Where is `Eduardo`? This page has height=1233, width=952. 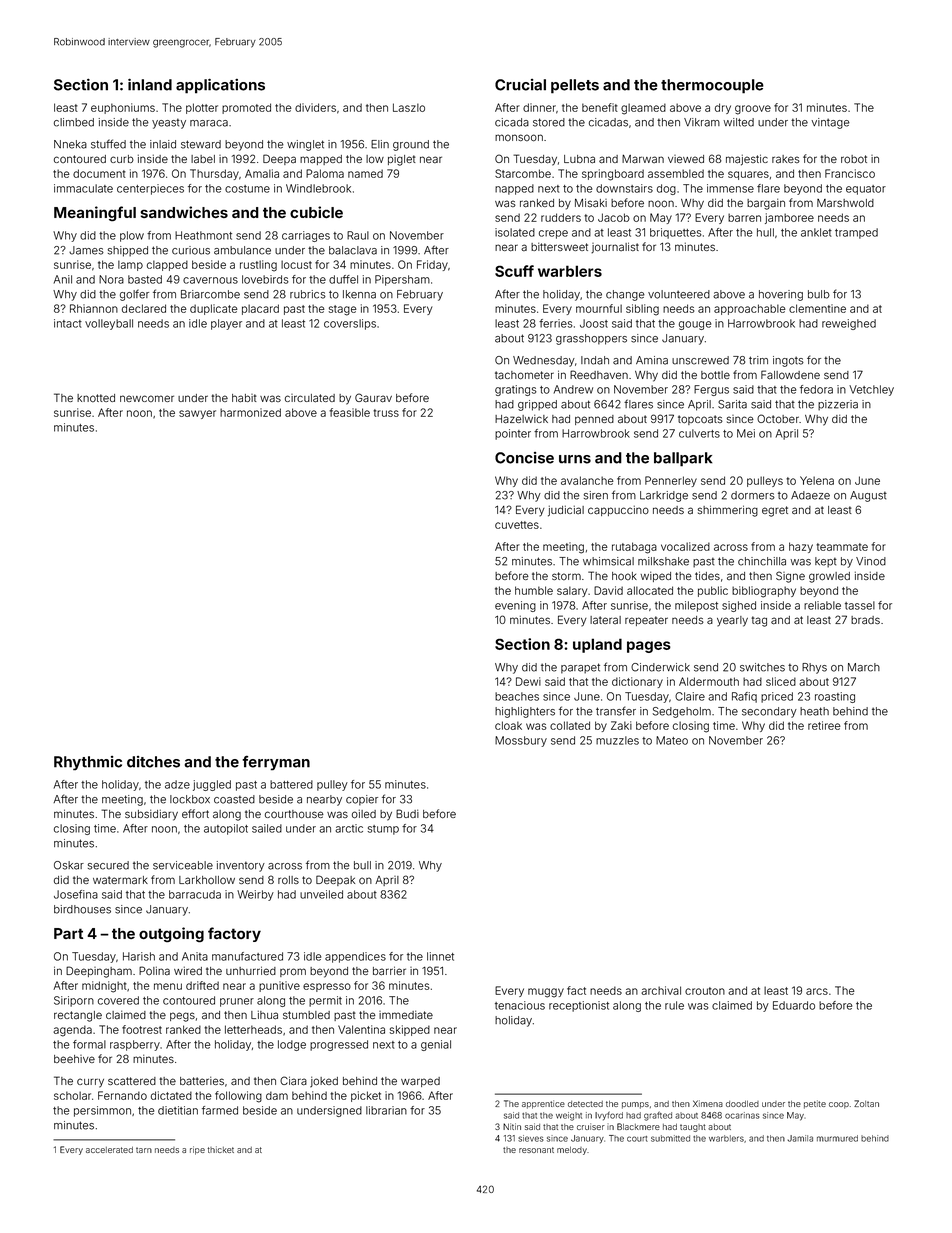 Eduardo is located at coordinates (794, 1005).
